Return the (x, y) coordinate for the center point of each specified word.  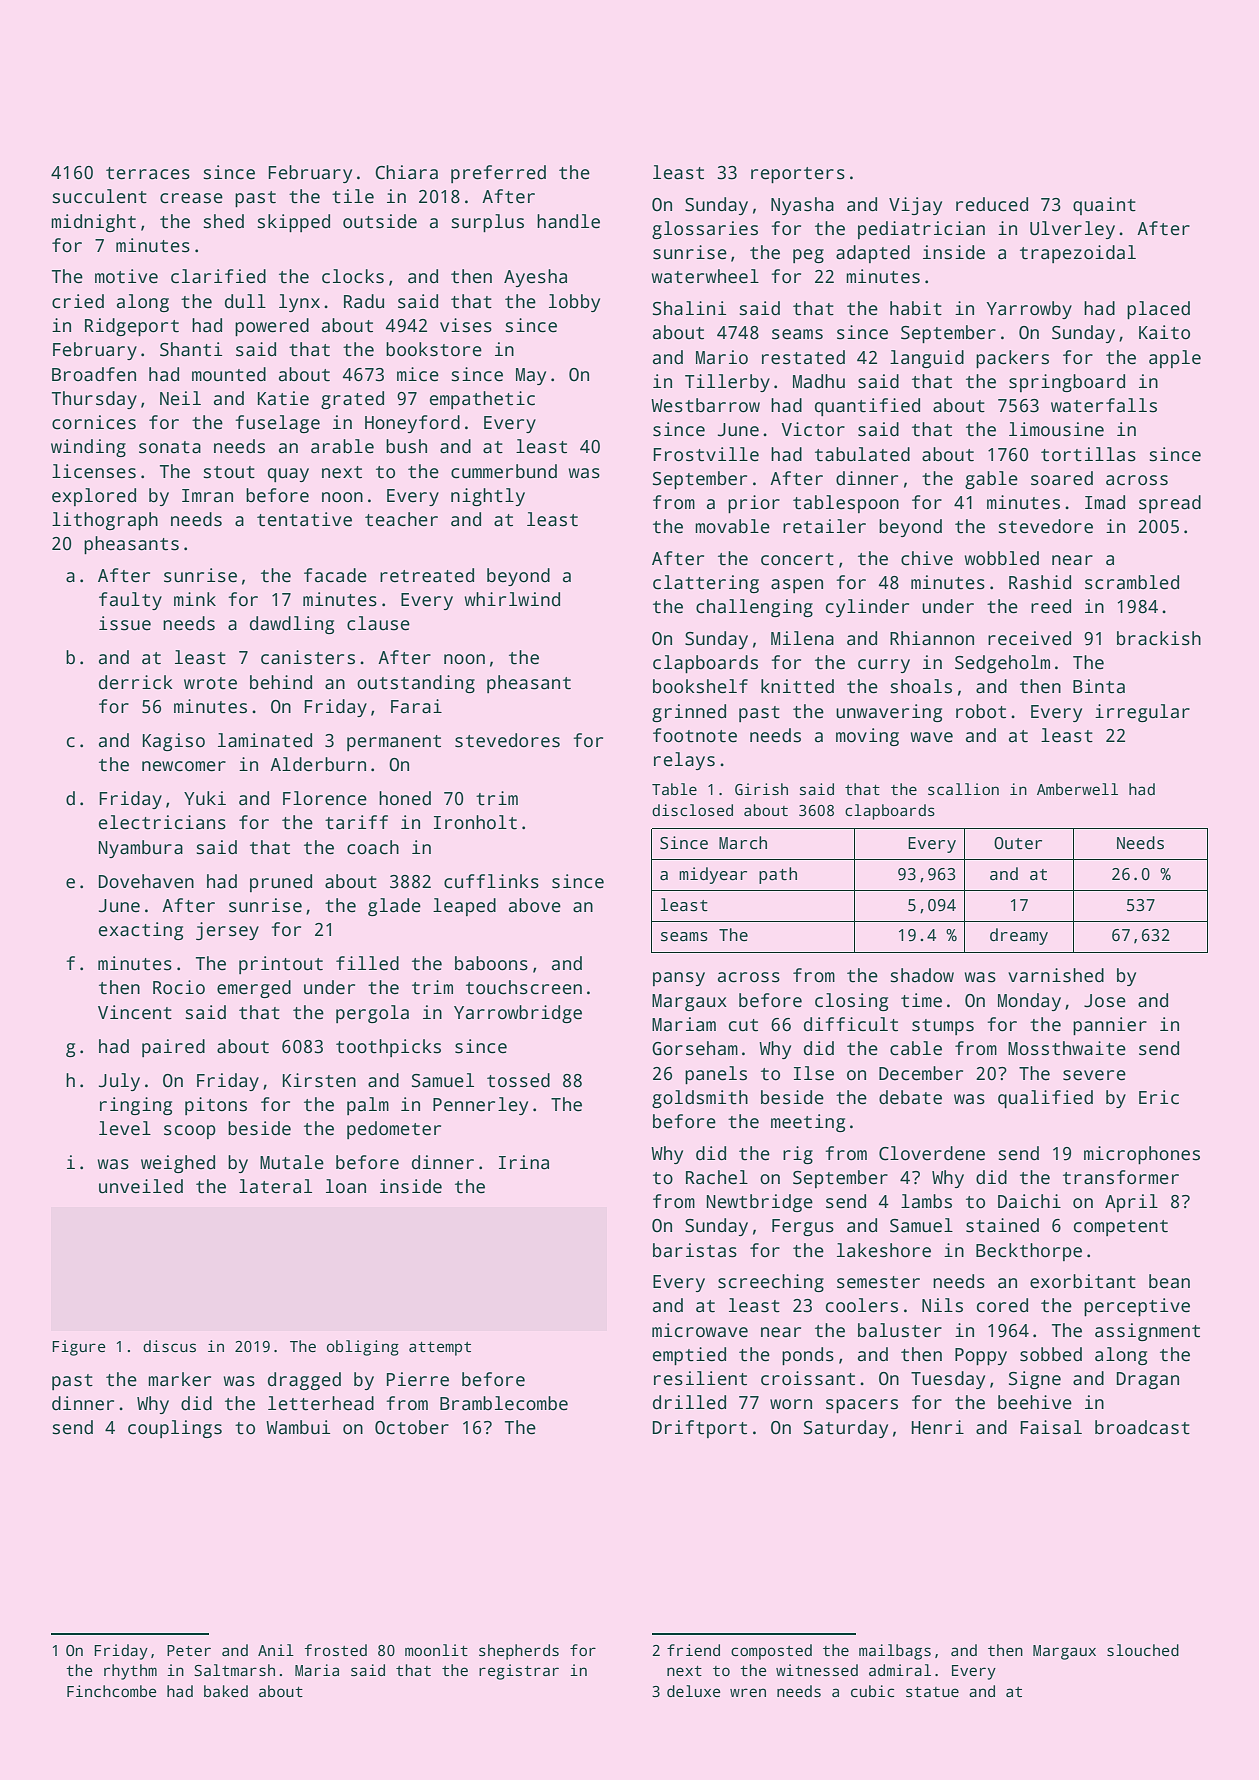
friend (693, 1650)
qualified (1045, 1099)
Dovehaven (146, 881)
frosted (336, 1650)
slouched (1143, 1650)
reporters (798, 175)
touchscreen (524, 987)
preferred (498, 174)
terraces (148, 173)
